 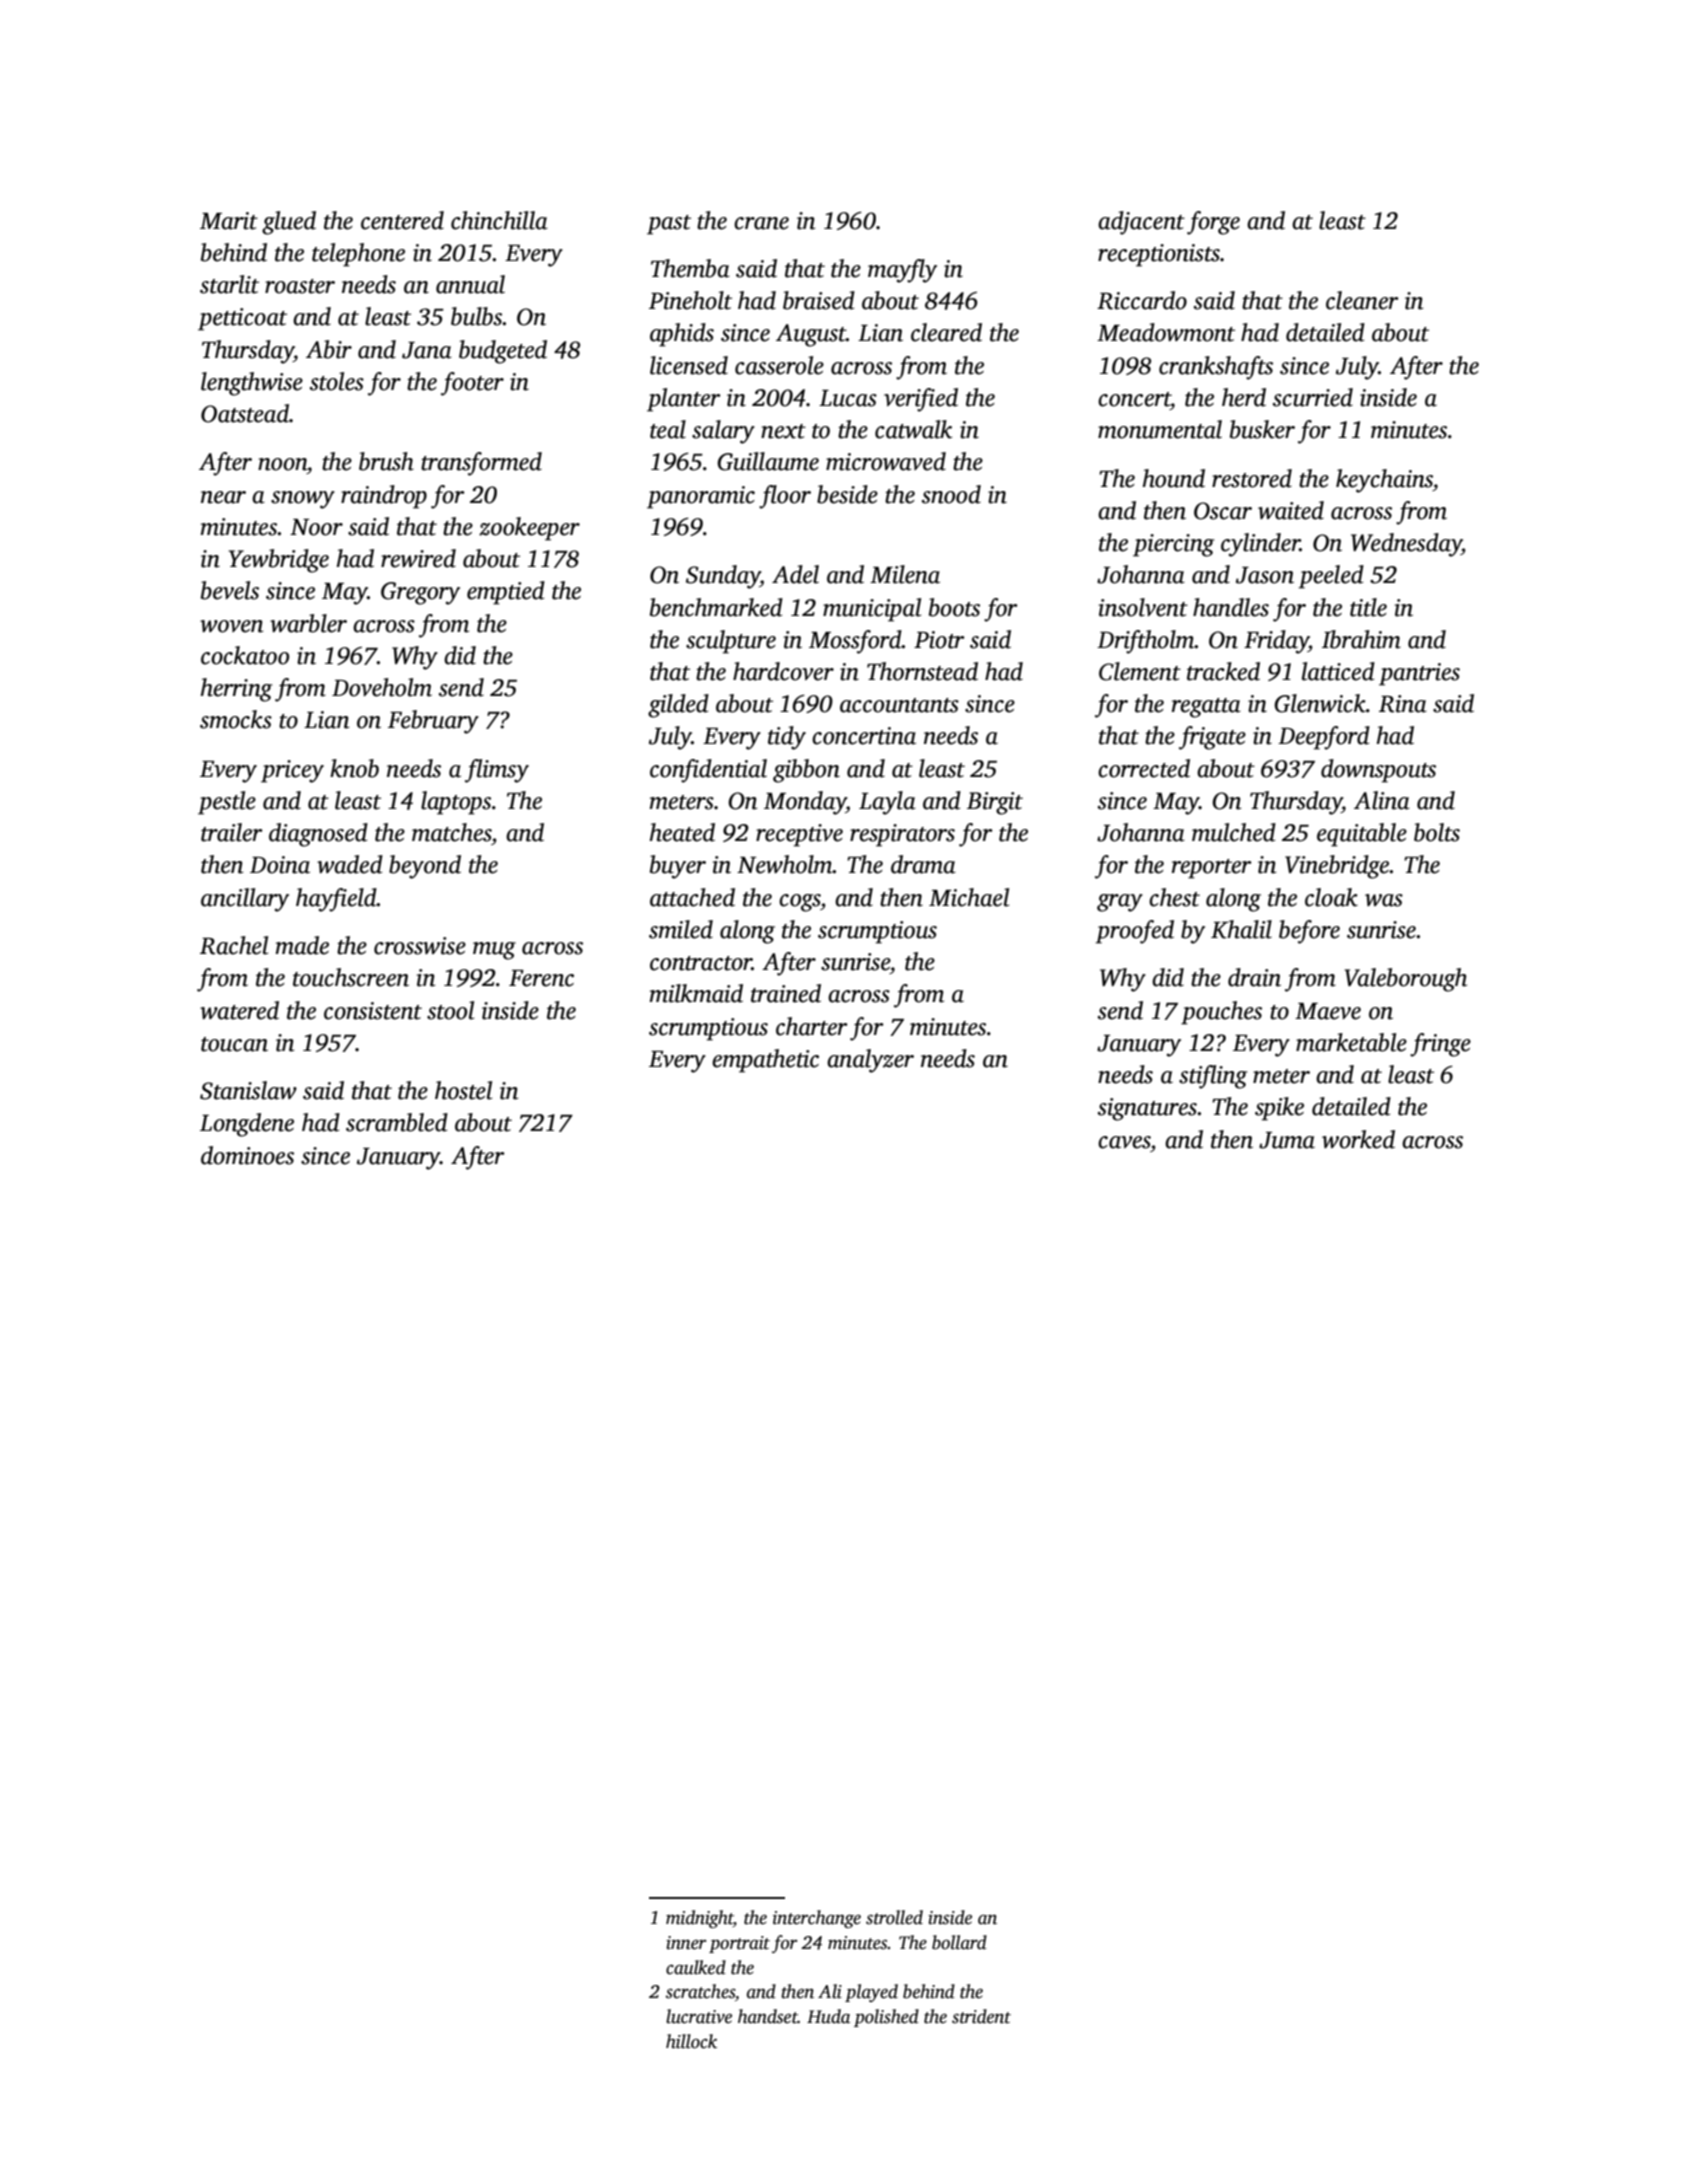 What do you see at coordinates (886, 2018) in the screenshot?
I see `polished` at bounding box center [886, 2018].
